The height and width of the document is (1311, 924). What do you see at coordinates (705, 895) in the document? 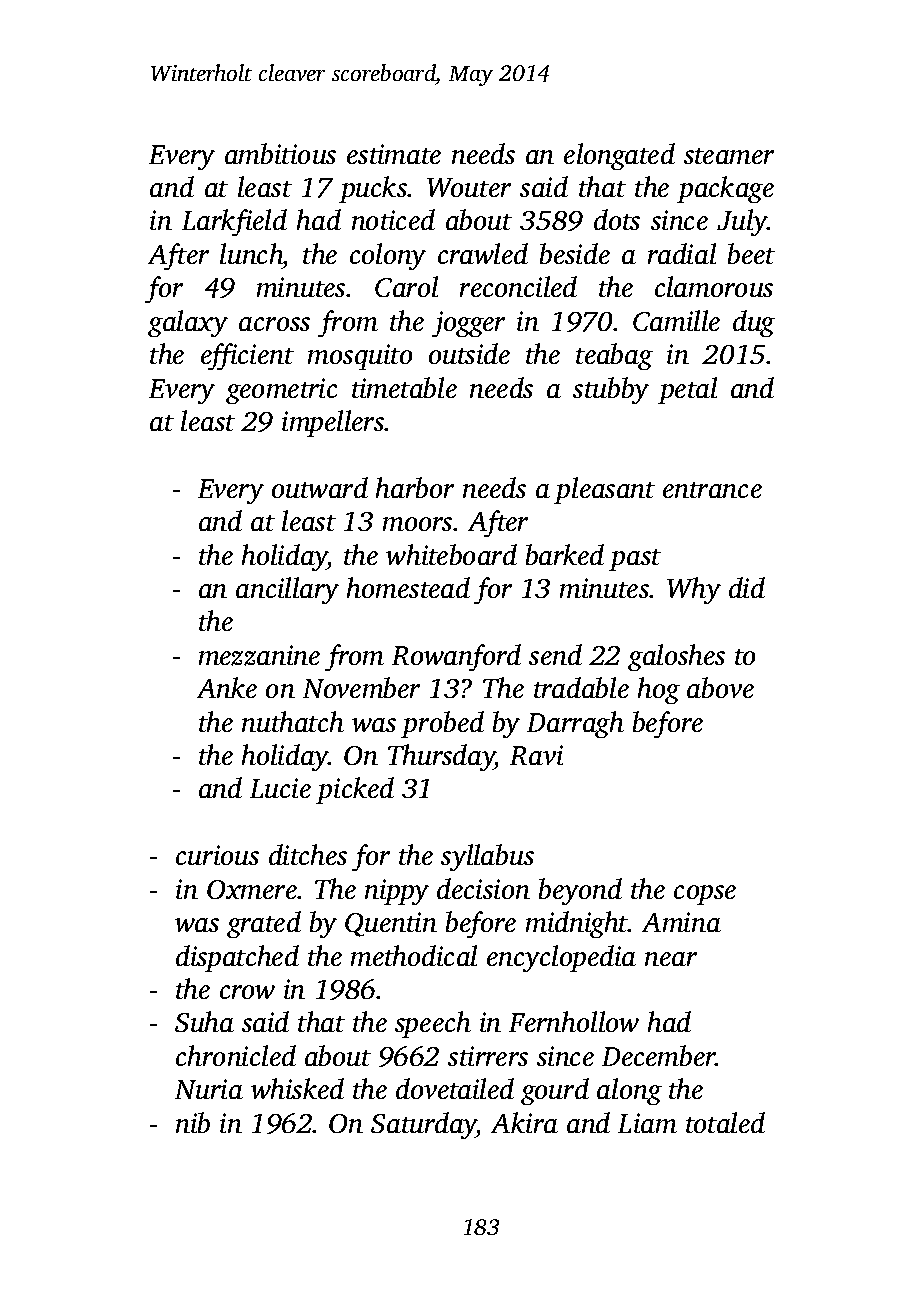
I see `copse` at bounding box center [705, 895].
